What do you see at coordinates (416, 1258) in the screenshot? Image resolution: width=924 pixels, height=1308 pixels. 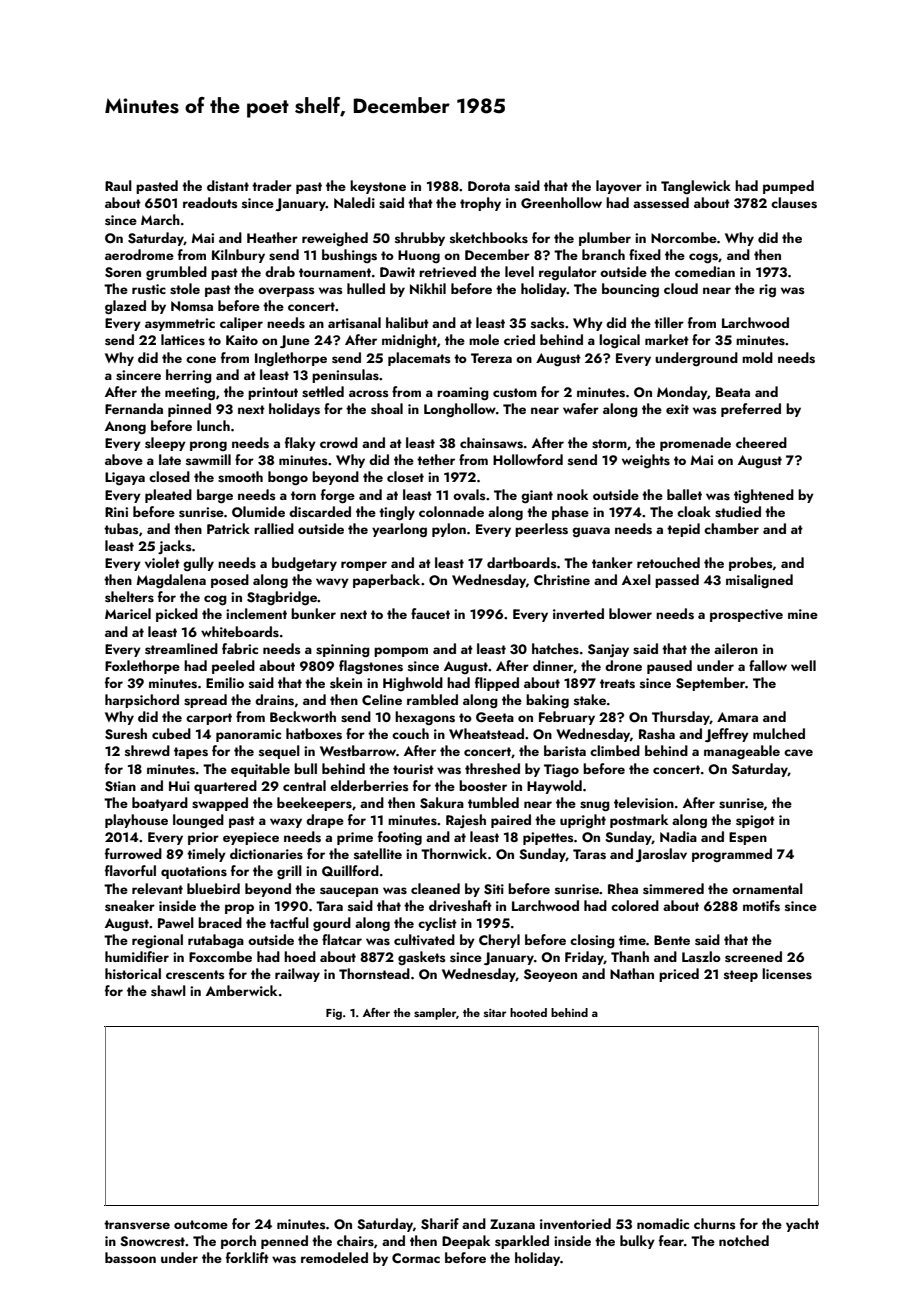 I see `Cormac` at bounding box center [416, 1258].
